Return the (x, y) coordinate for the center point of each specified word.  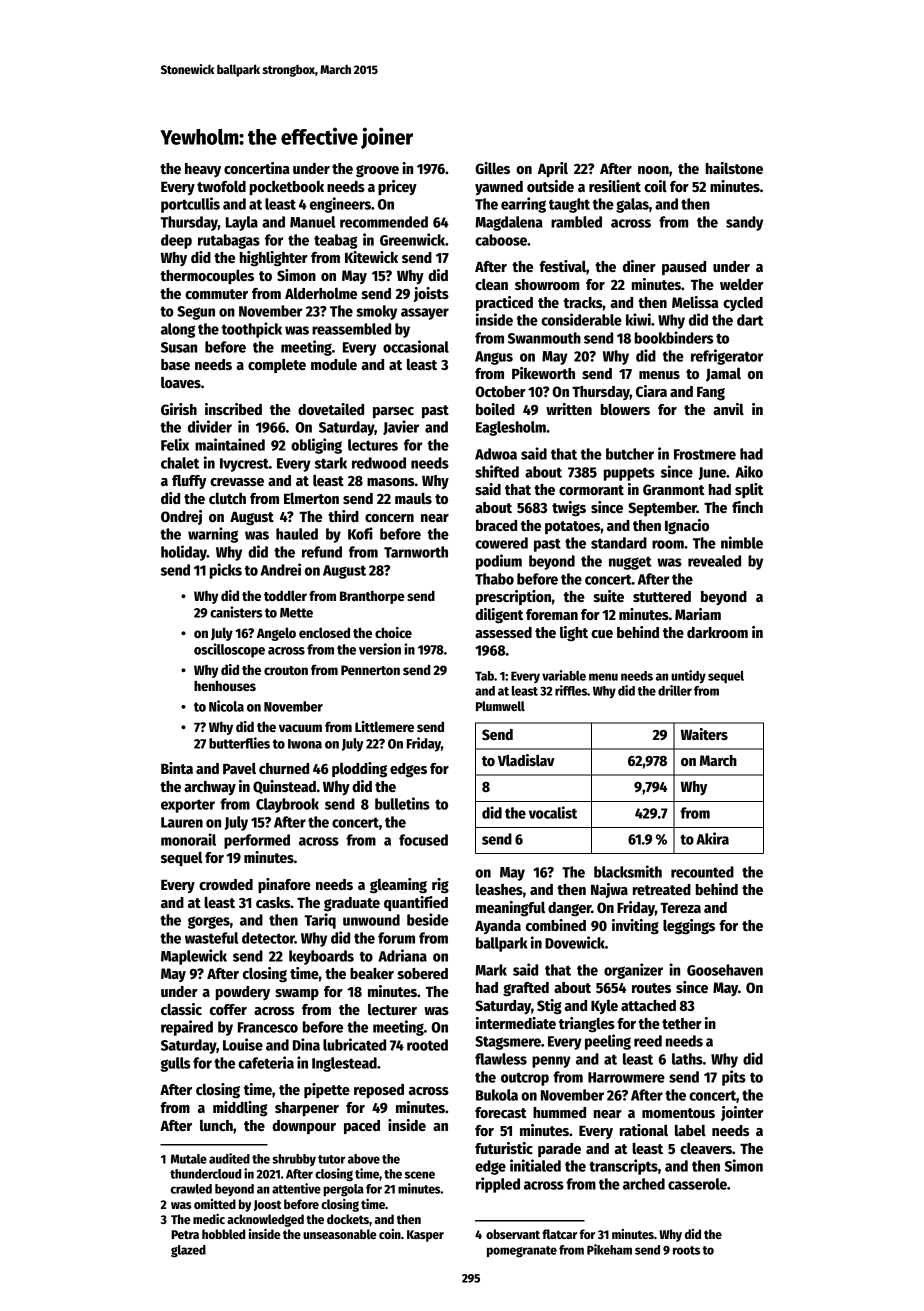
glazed (188, 1251)
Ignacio (687, 527)
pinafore (284, 885)
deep (176, 241)
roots (686, 1250)
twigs (569, 509)
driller (675, 690)
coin (390, 1234)
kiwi (638, 319)
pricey (397, 187)
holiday (184, 553)
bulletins (402, 803)
